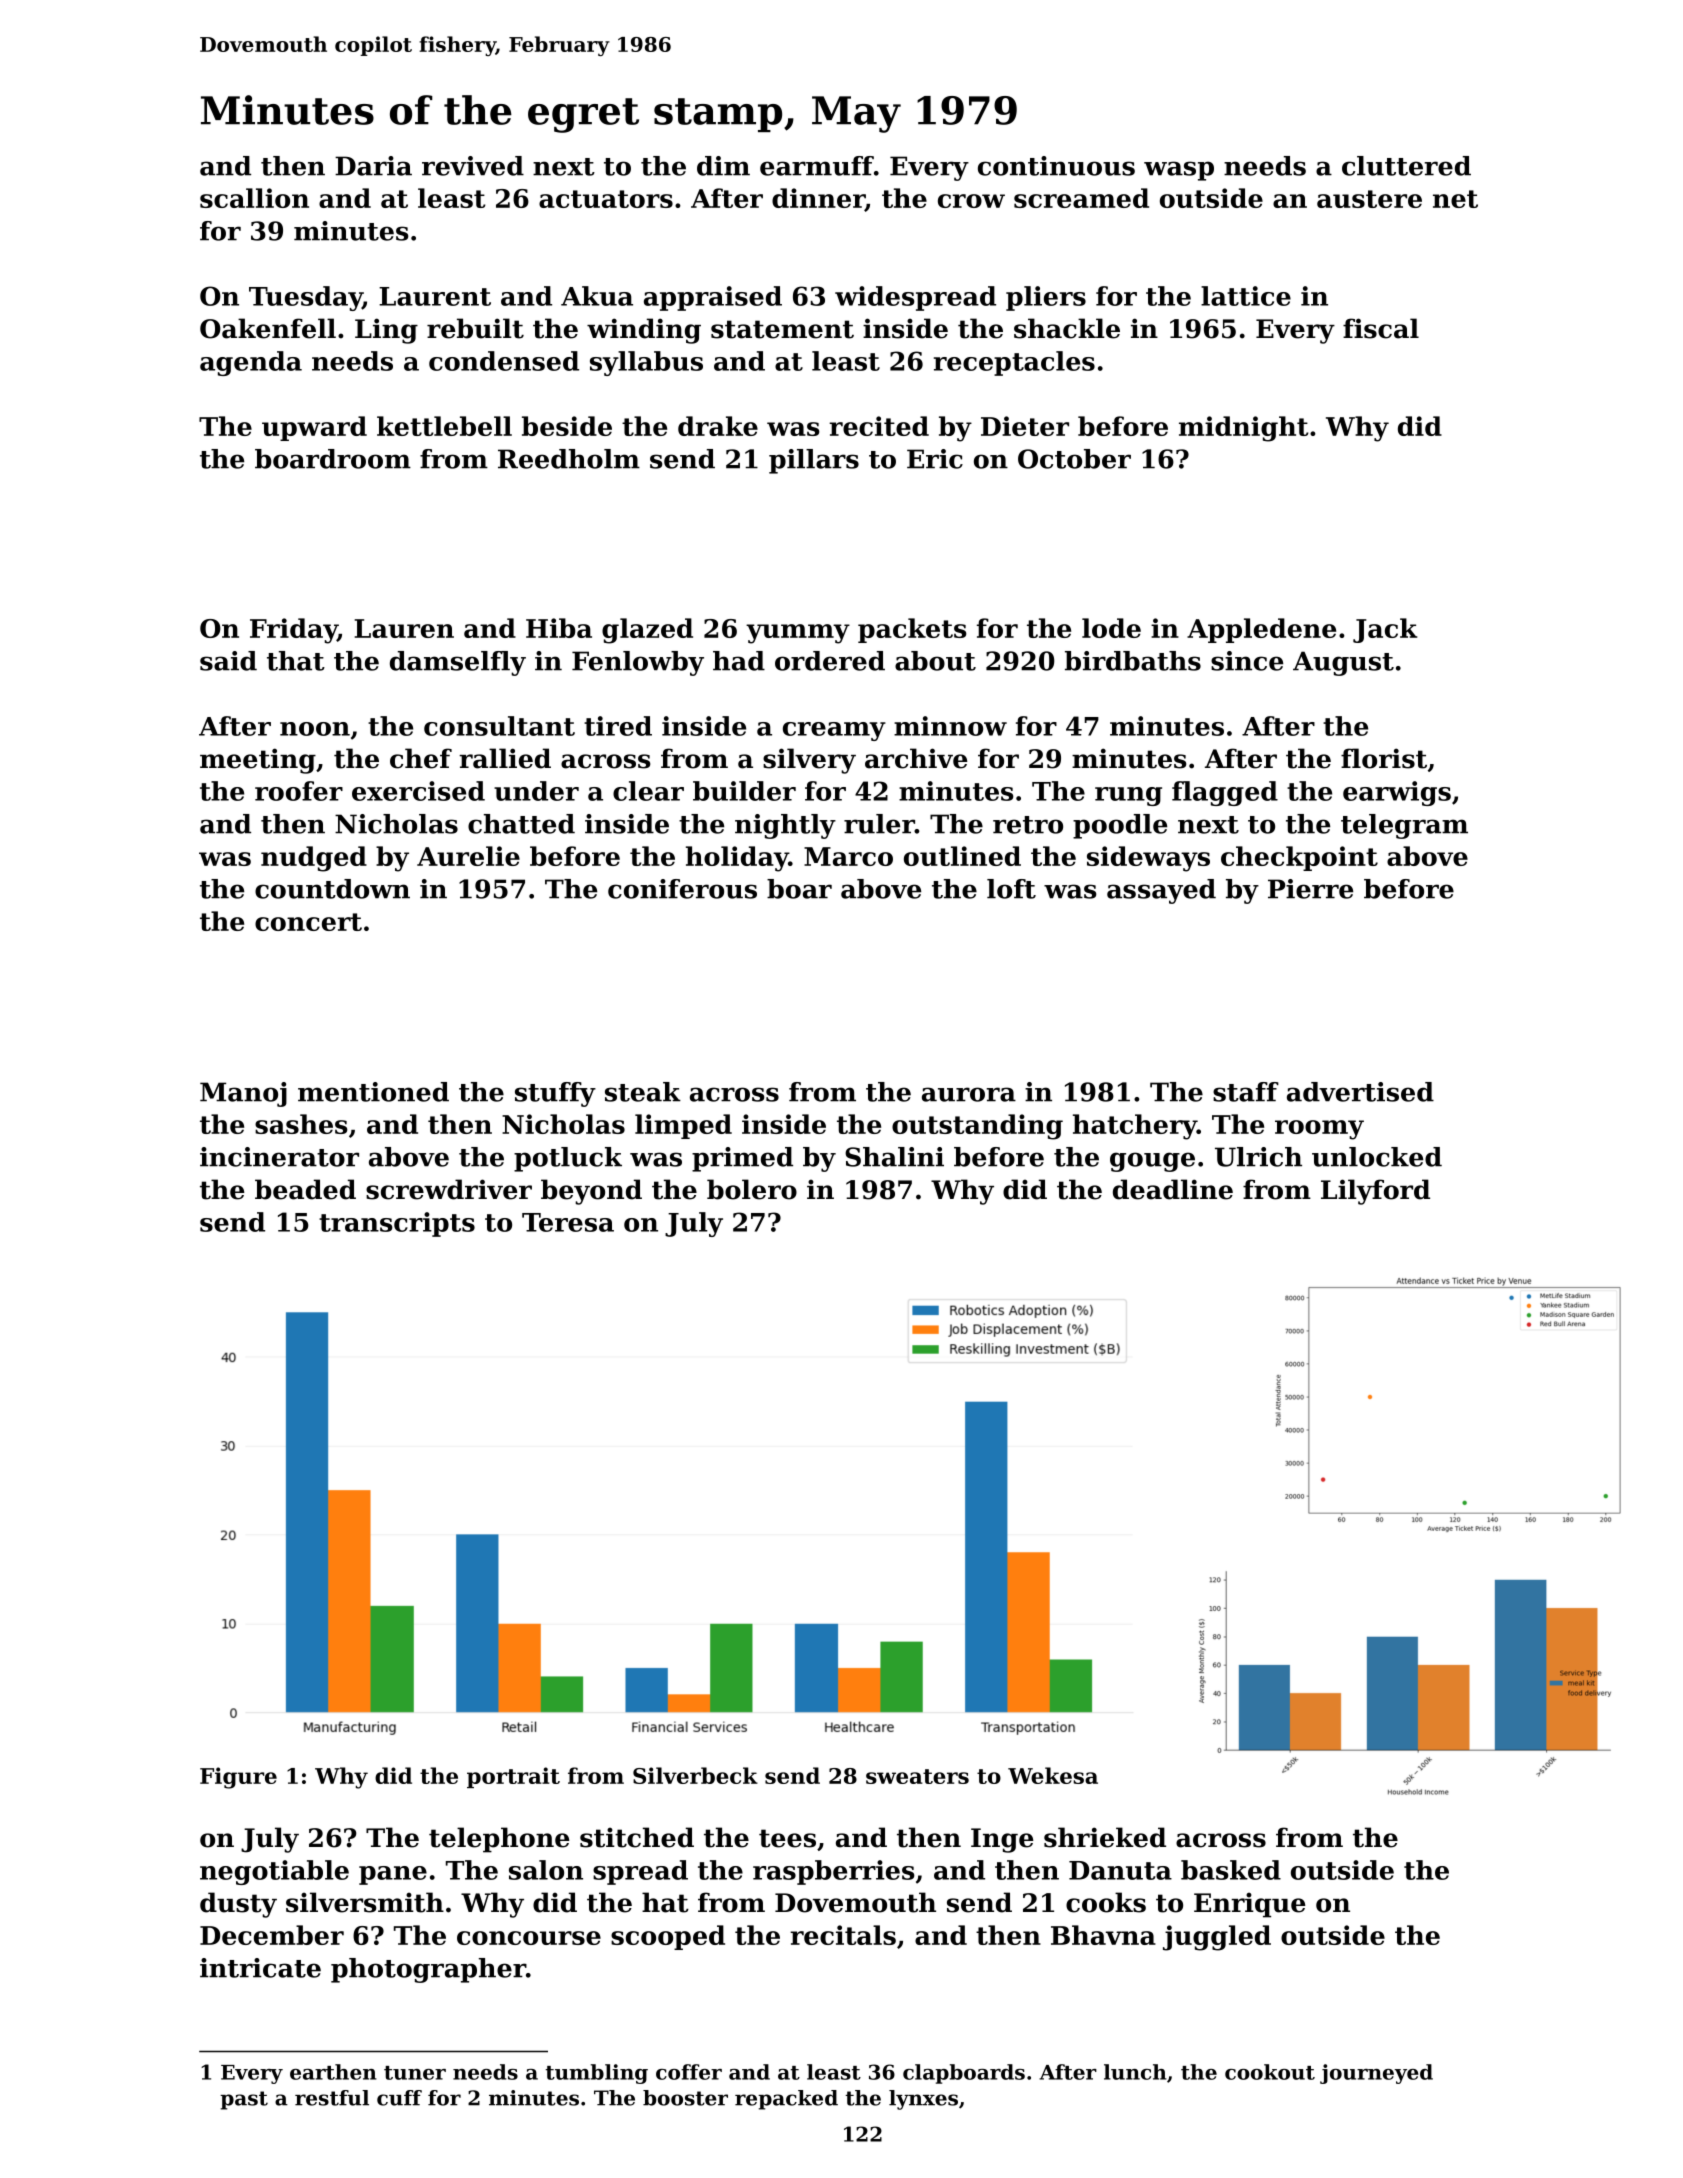 This screenshot has height=2178, width=1683. What do you see at coordinates (244, 2100) in the screenshot?
I see `past` at bounding box center [244, 2100].
